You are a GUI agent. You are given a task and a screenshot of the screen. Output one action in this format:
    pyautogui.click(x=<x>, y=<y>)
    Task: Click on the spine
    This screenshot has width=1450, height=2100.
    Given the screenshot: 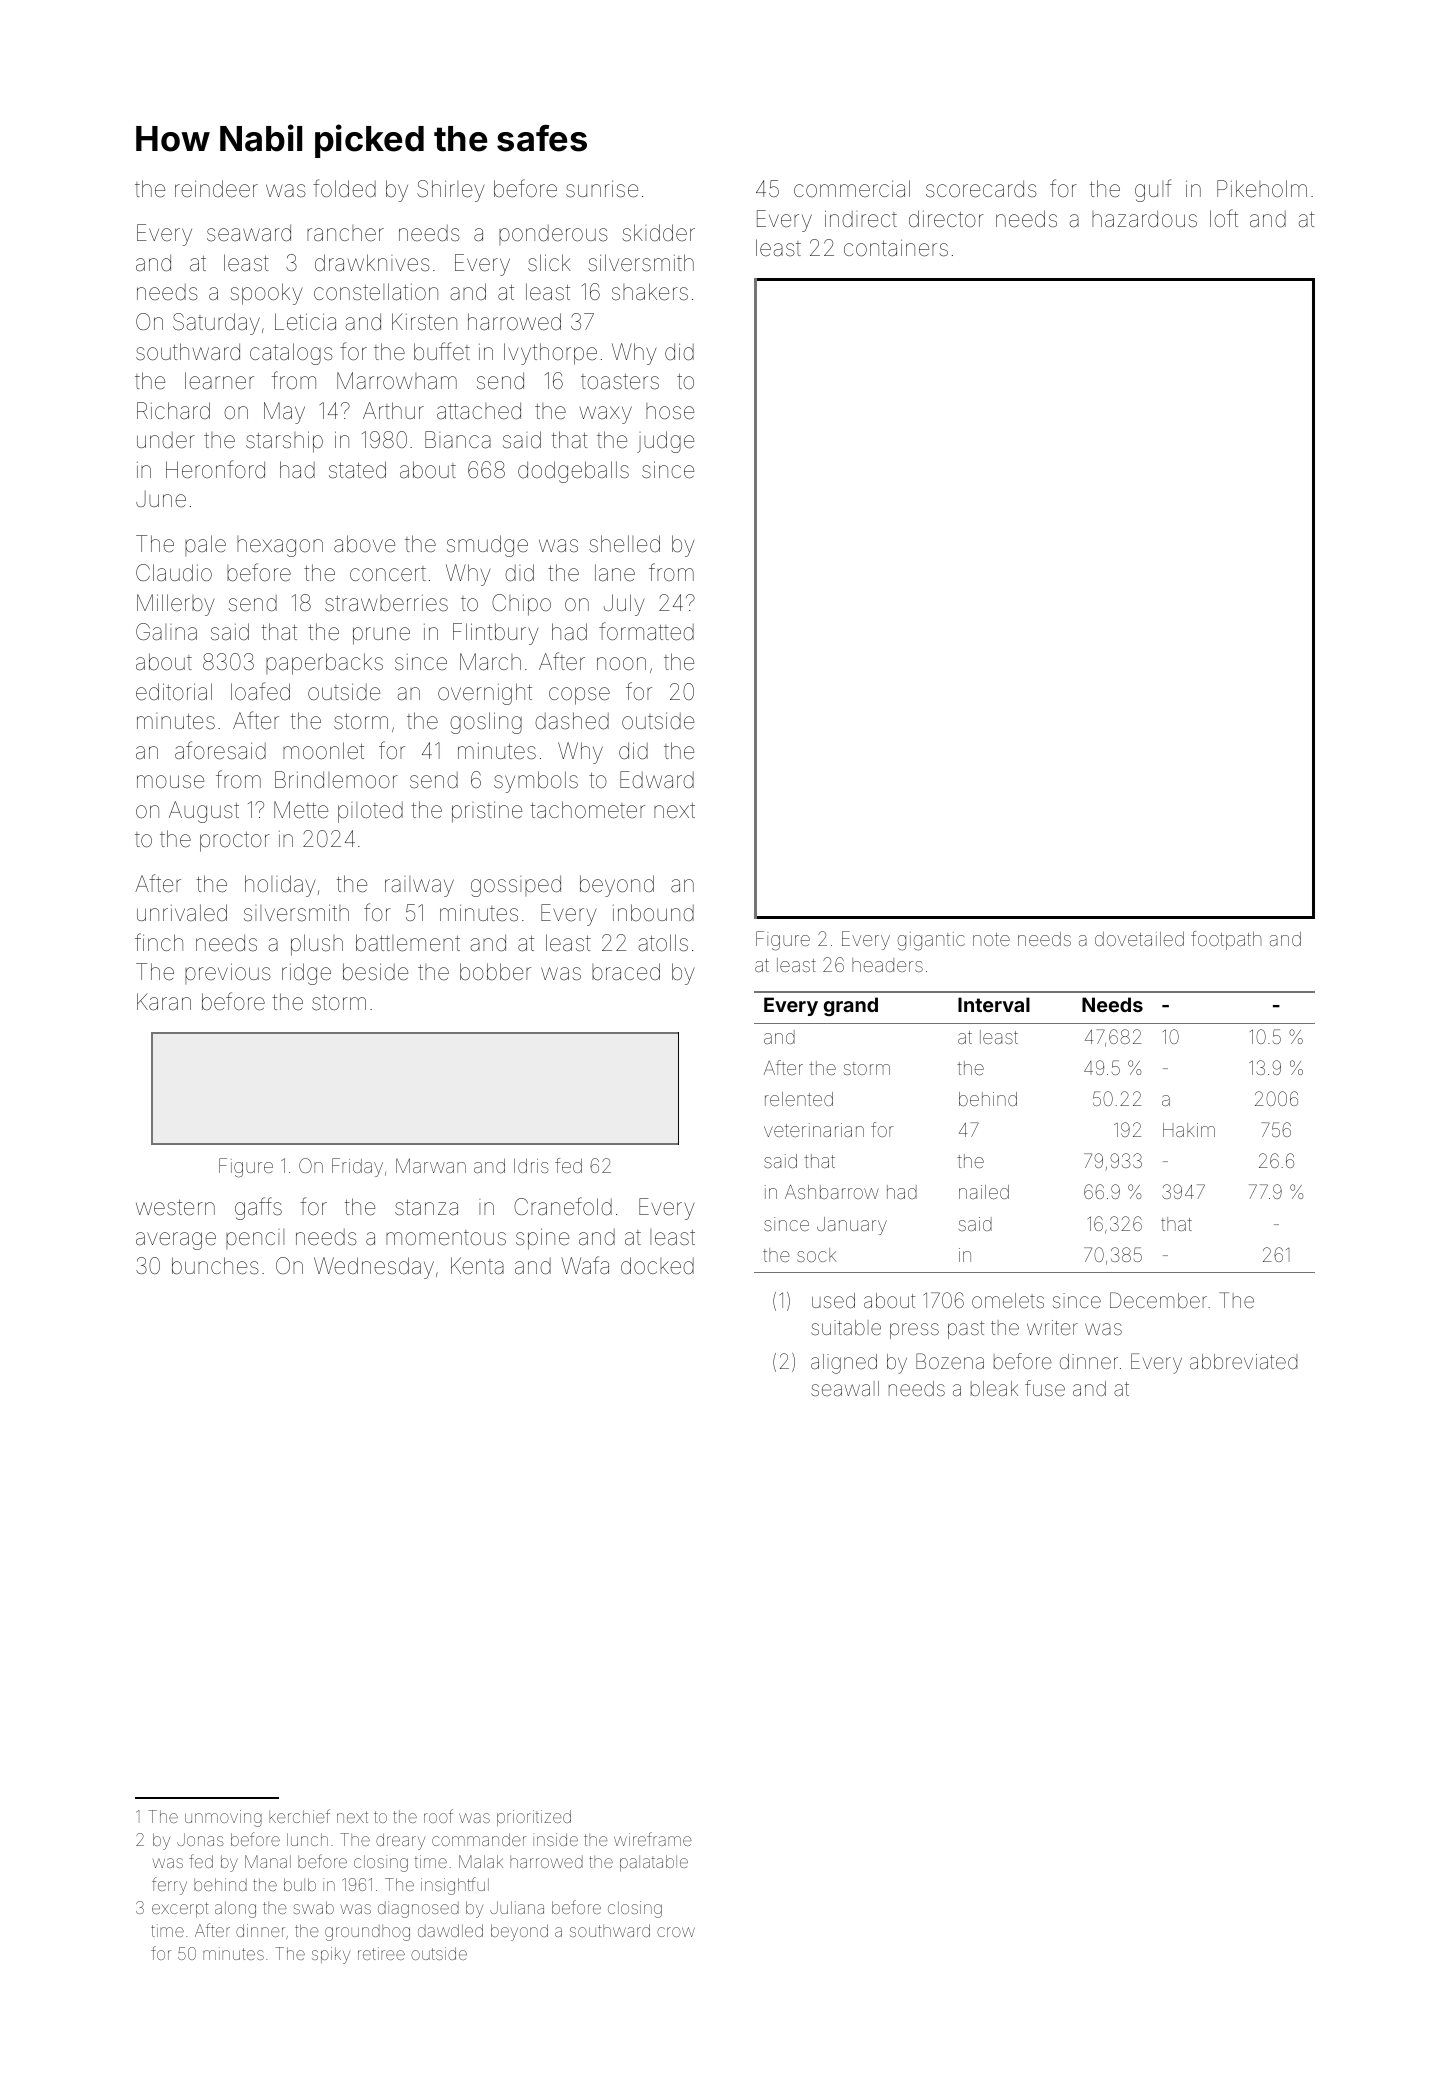 What is the action you would take?
    pyautogui.click(x=542, y=1239)
